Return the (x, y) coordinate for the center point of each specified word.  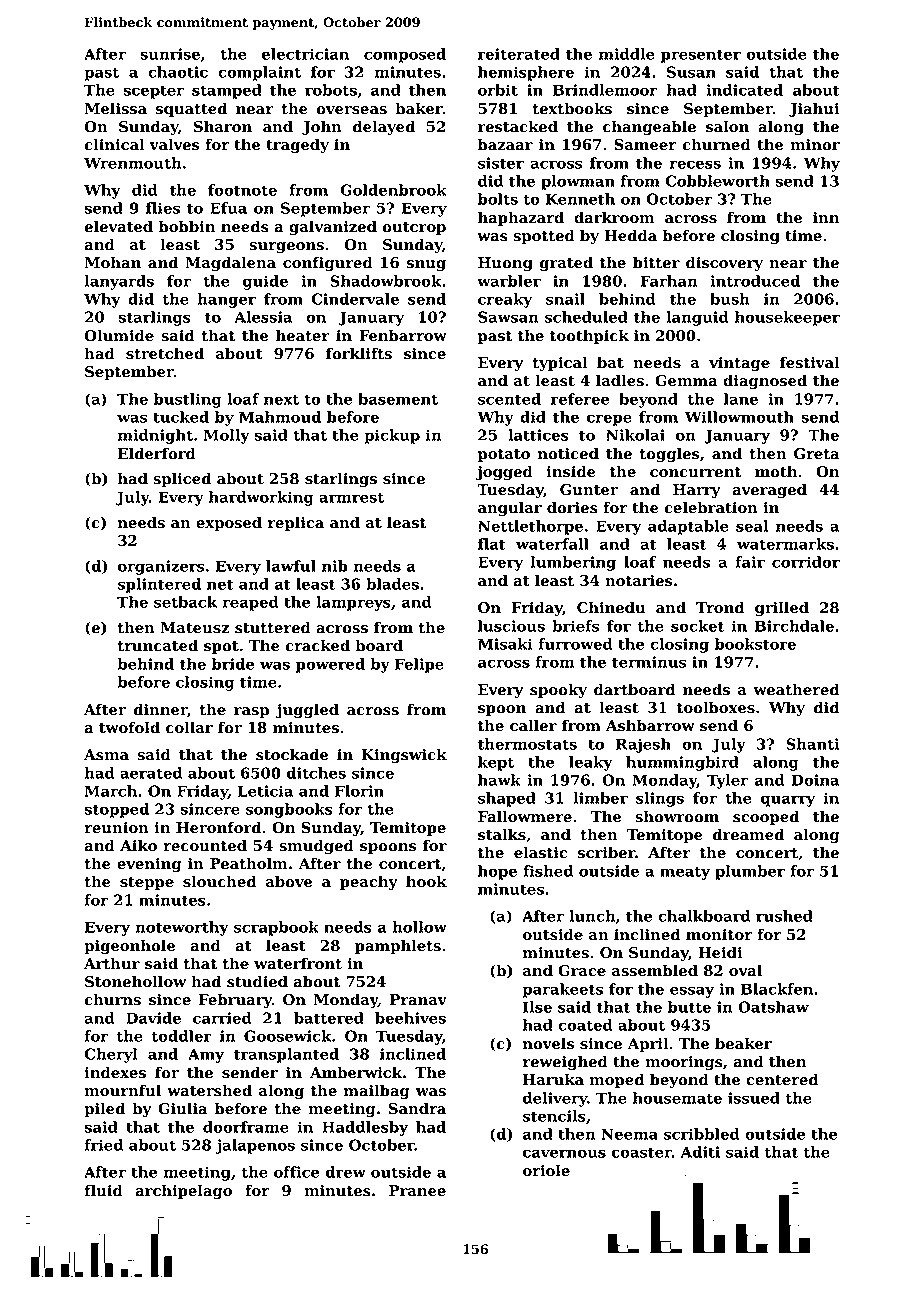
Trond (720, 607)
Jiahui (814, 109)
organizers (161, 567)
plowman (578, 182)
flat (492, 544)
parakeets (562, 990)
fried (103, 1145)
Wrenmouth (132, 163)
